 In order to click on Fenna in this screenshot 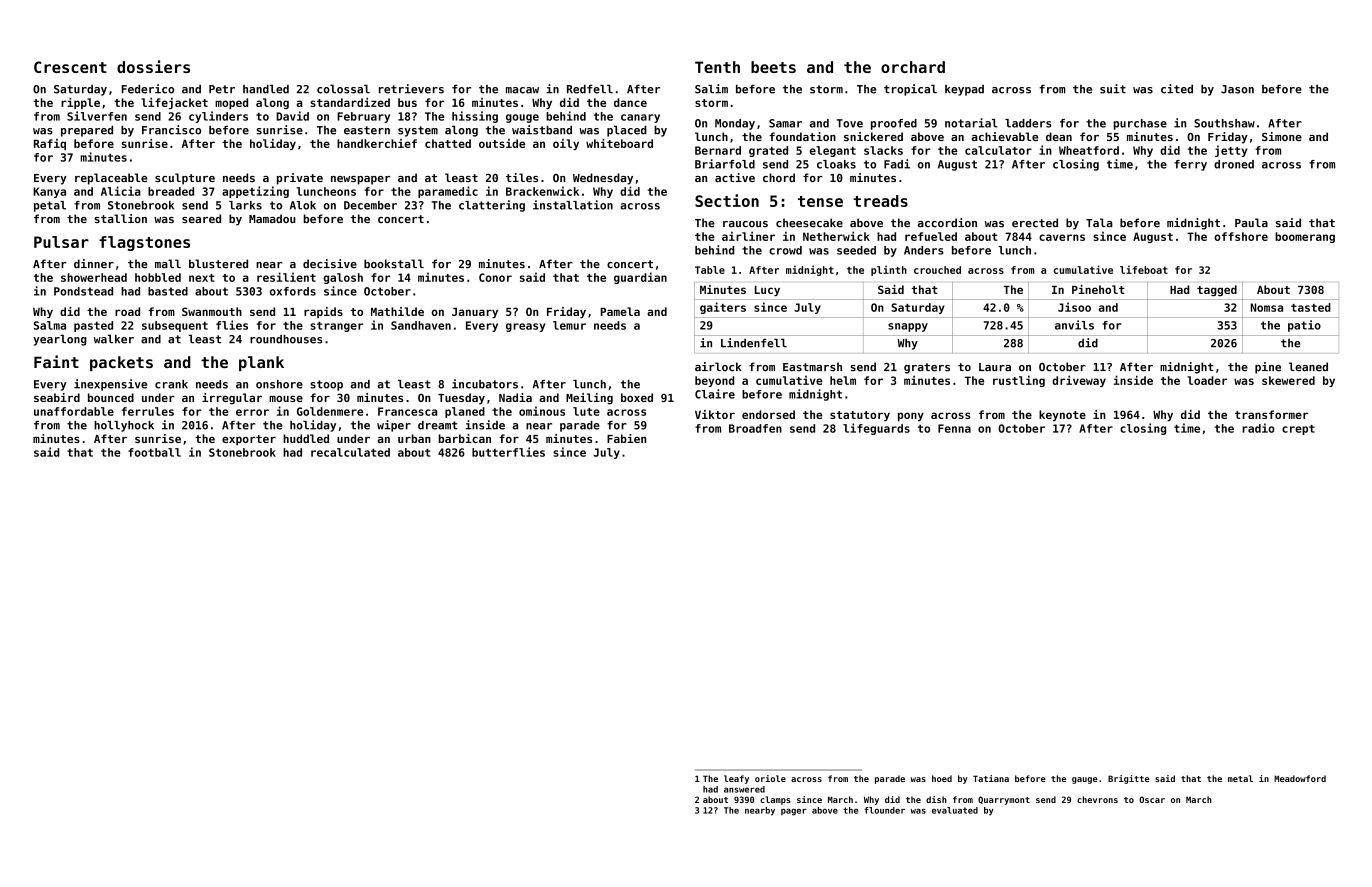, I will do `click(954, 428)`.
